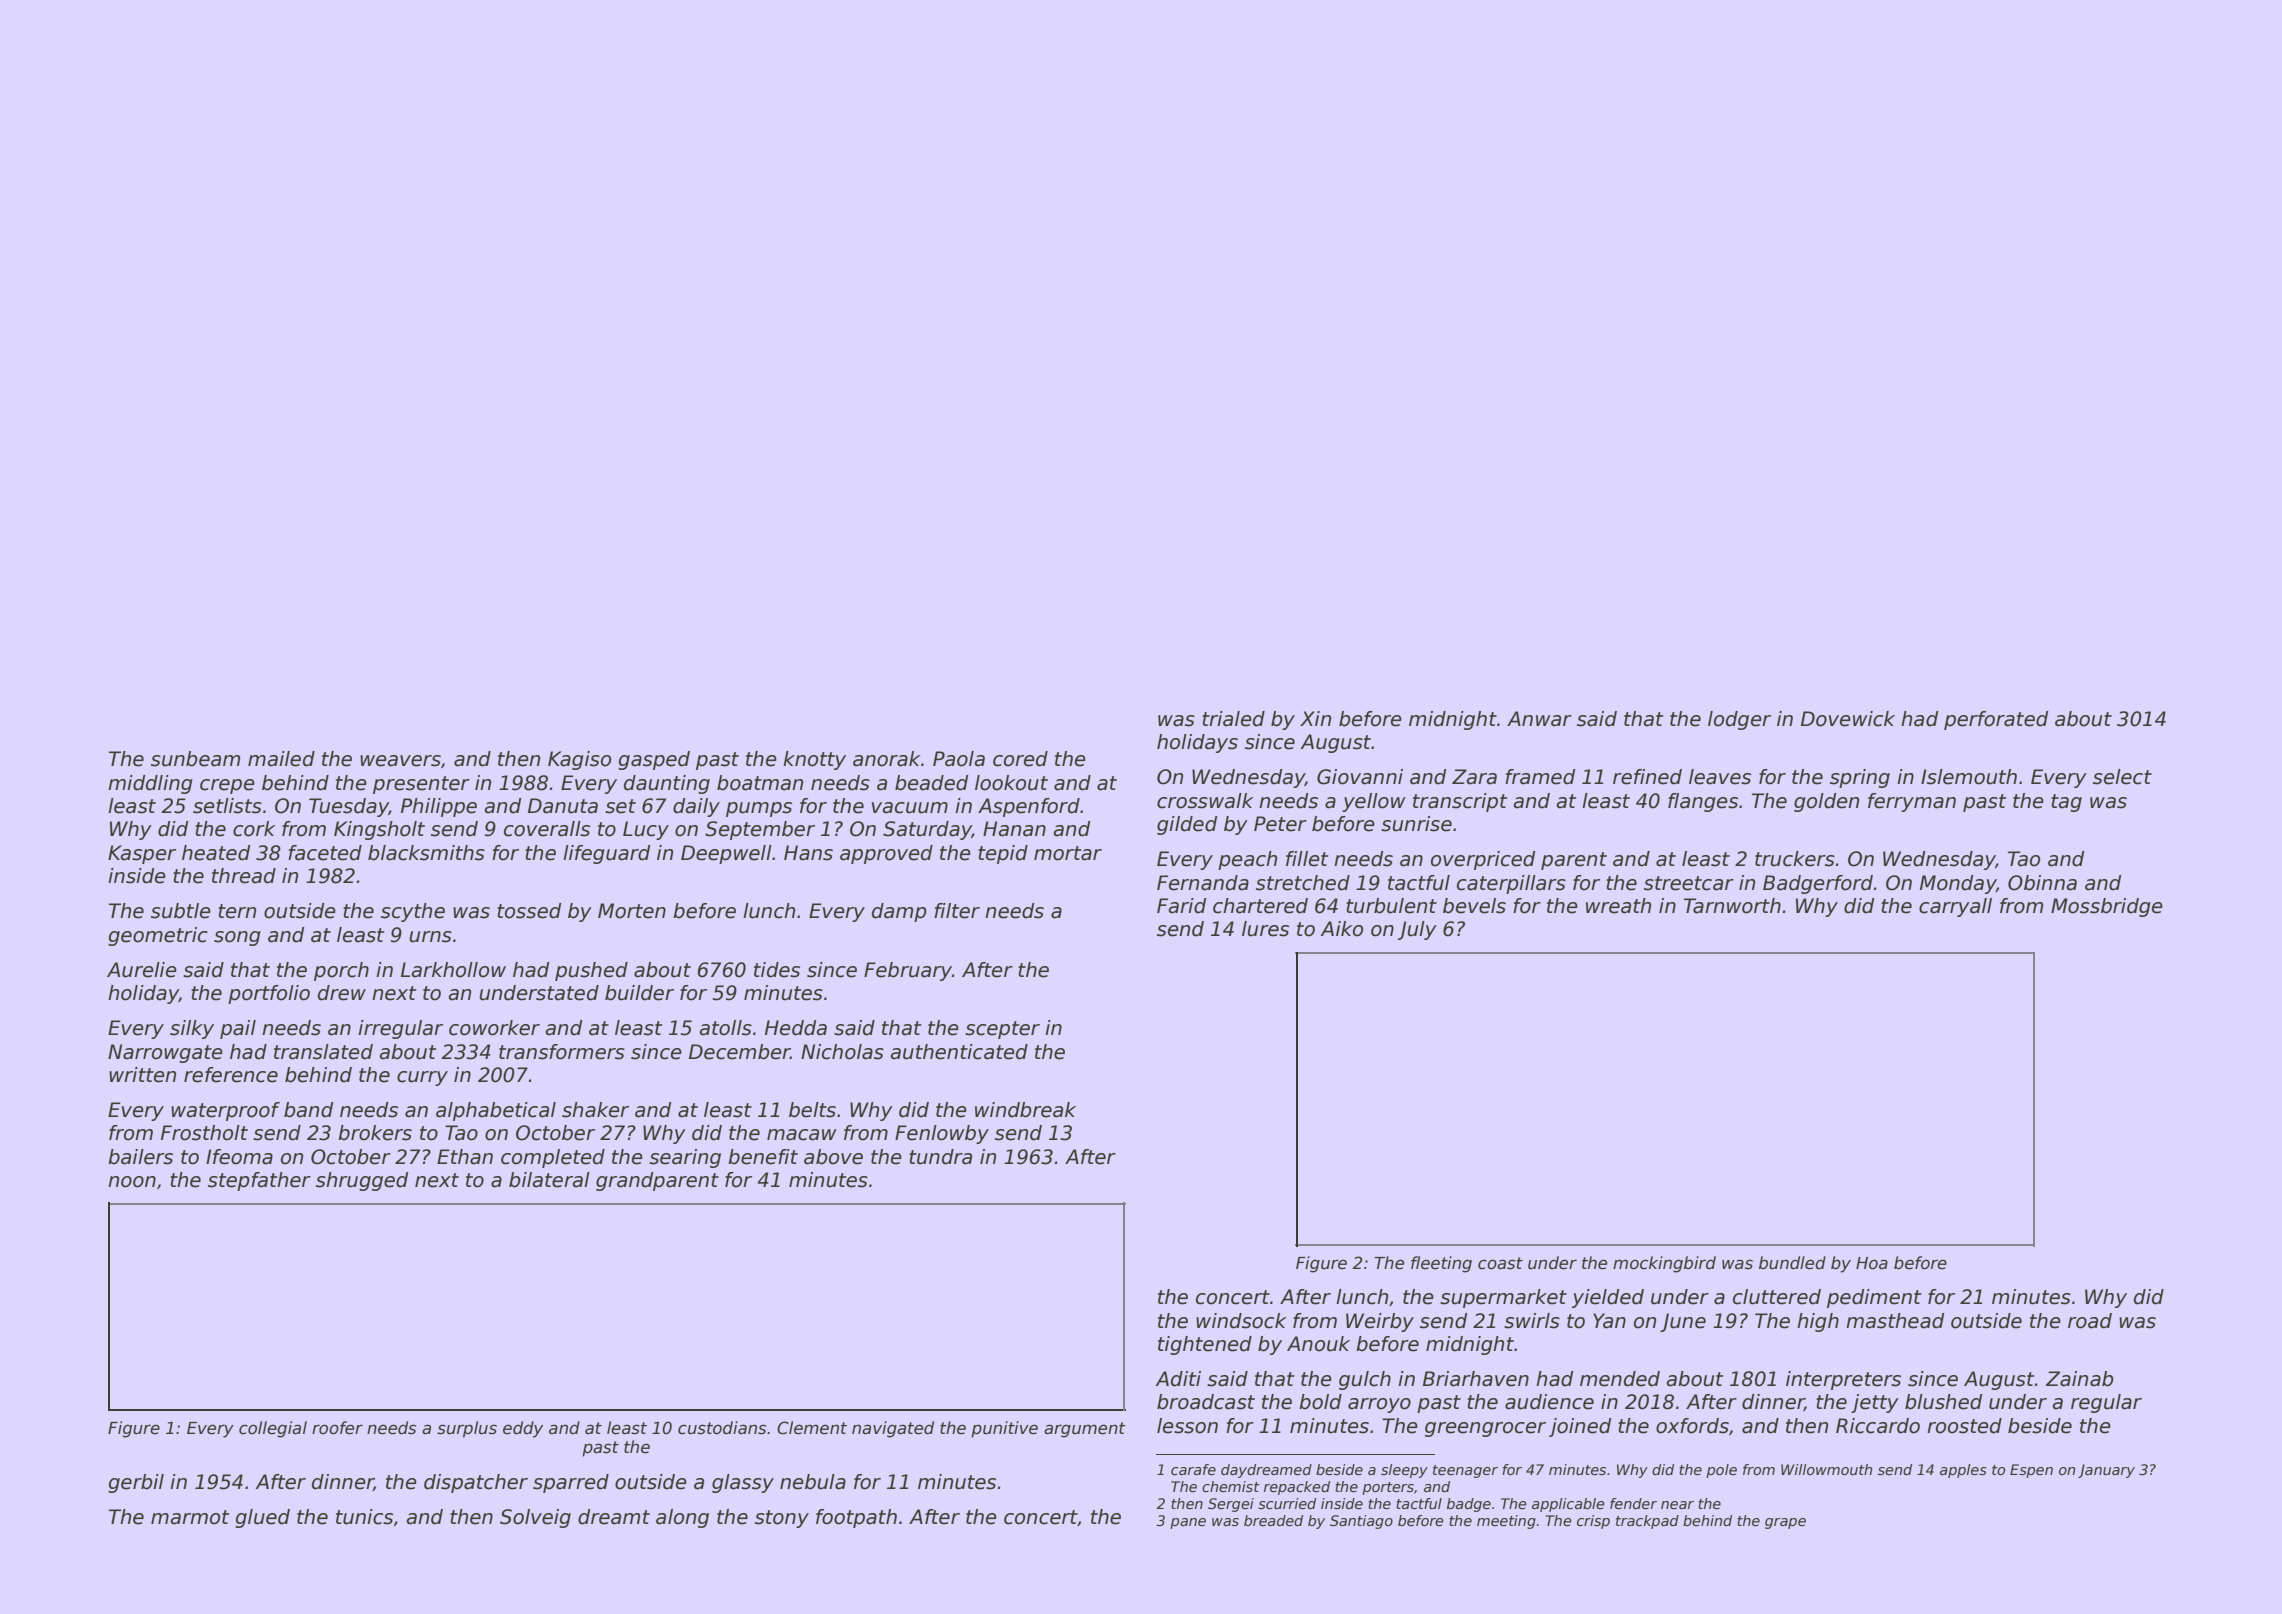 The height and width of the screenshot is (1614, 2282). What do you see at coordinates (959, 759) in the screenshot?
I see `Paola` at bounding box center [959, 759].
